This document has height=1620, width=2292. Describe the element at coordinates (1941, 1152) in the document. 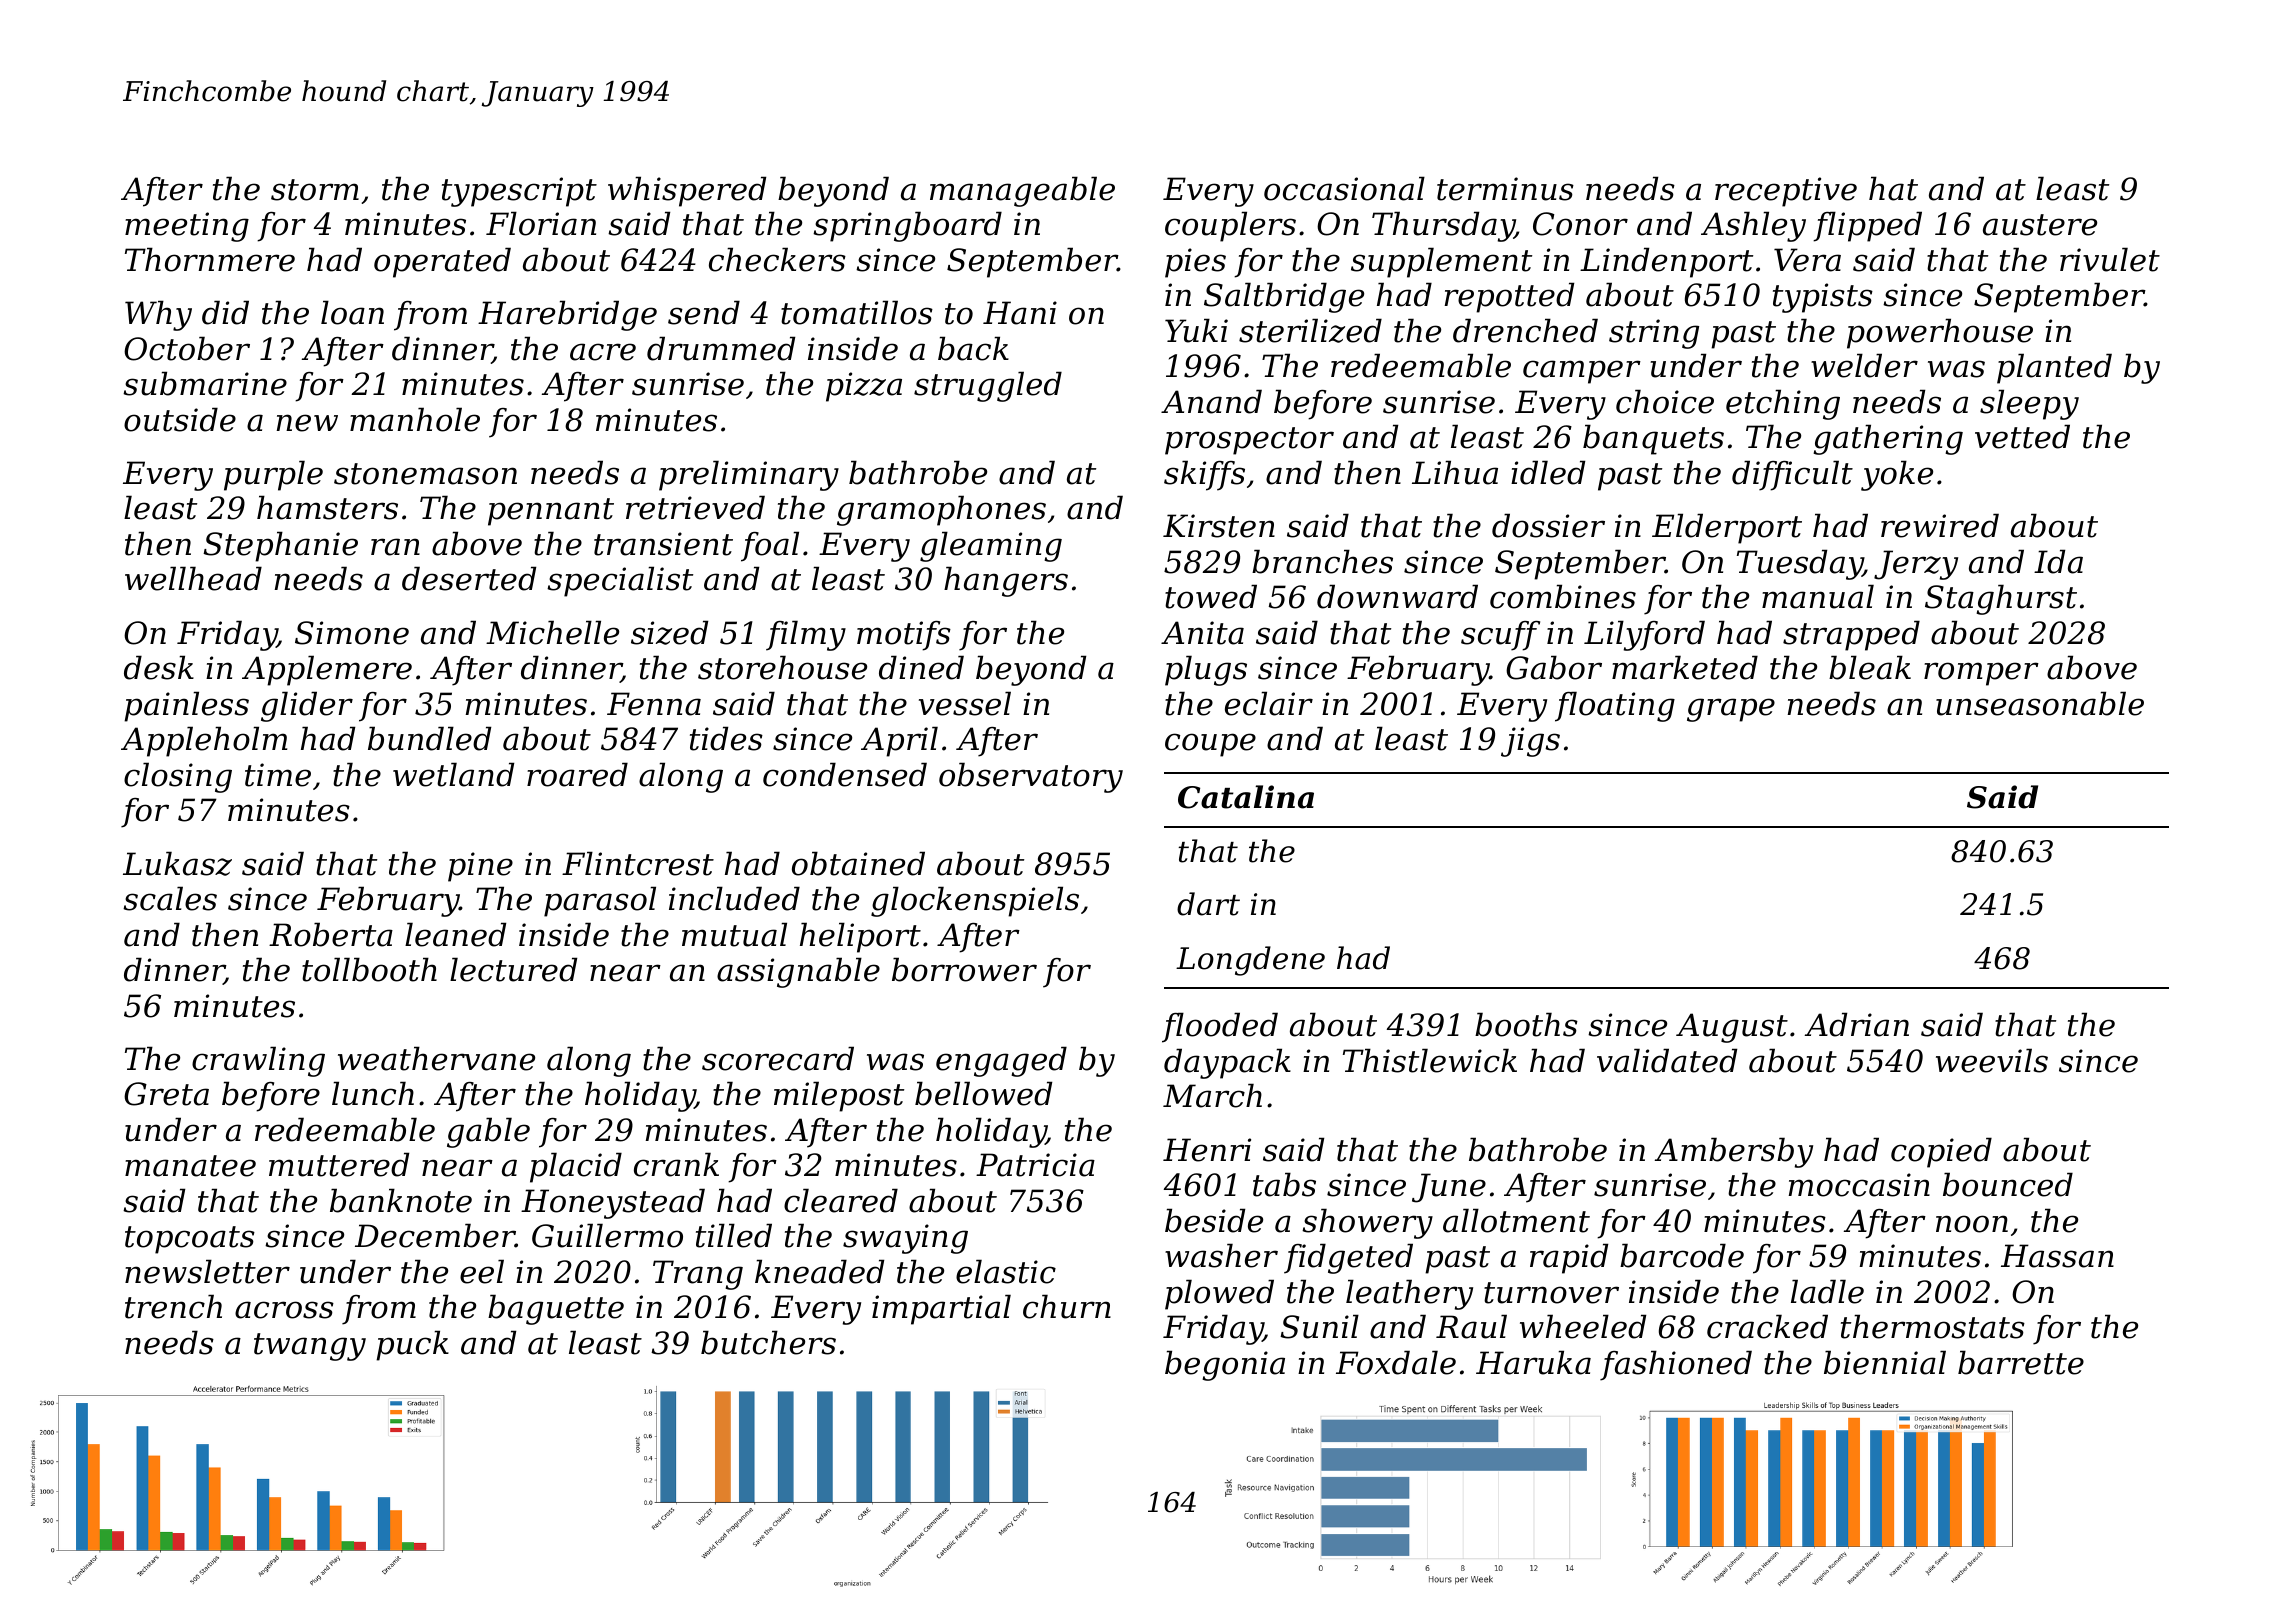

I see `copied` at that location.
